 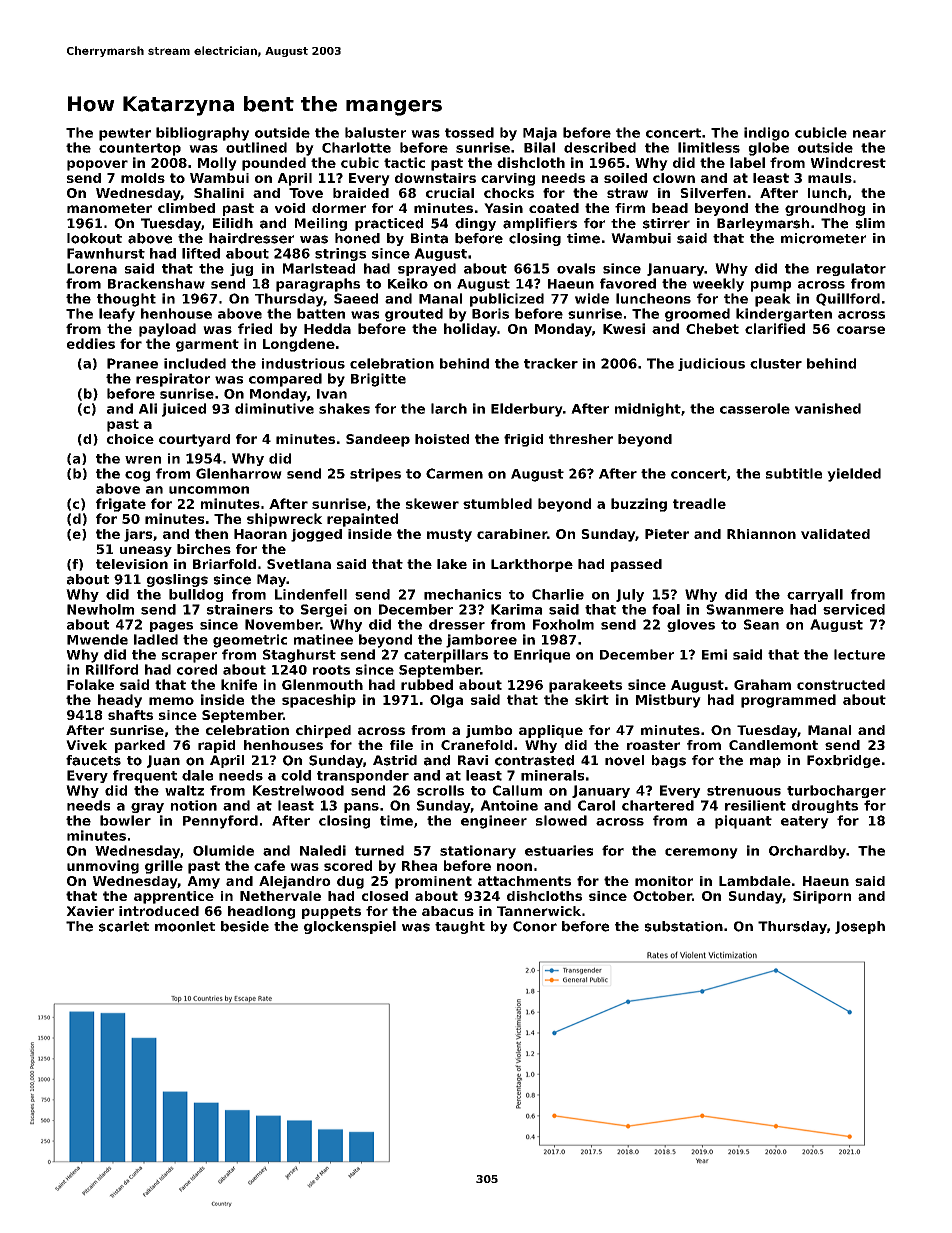 What do you see at coordinates (869, 134) in the document?
I see `near` at bounding box center [869, 134].
